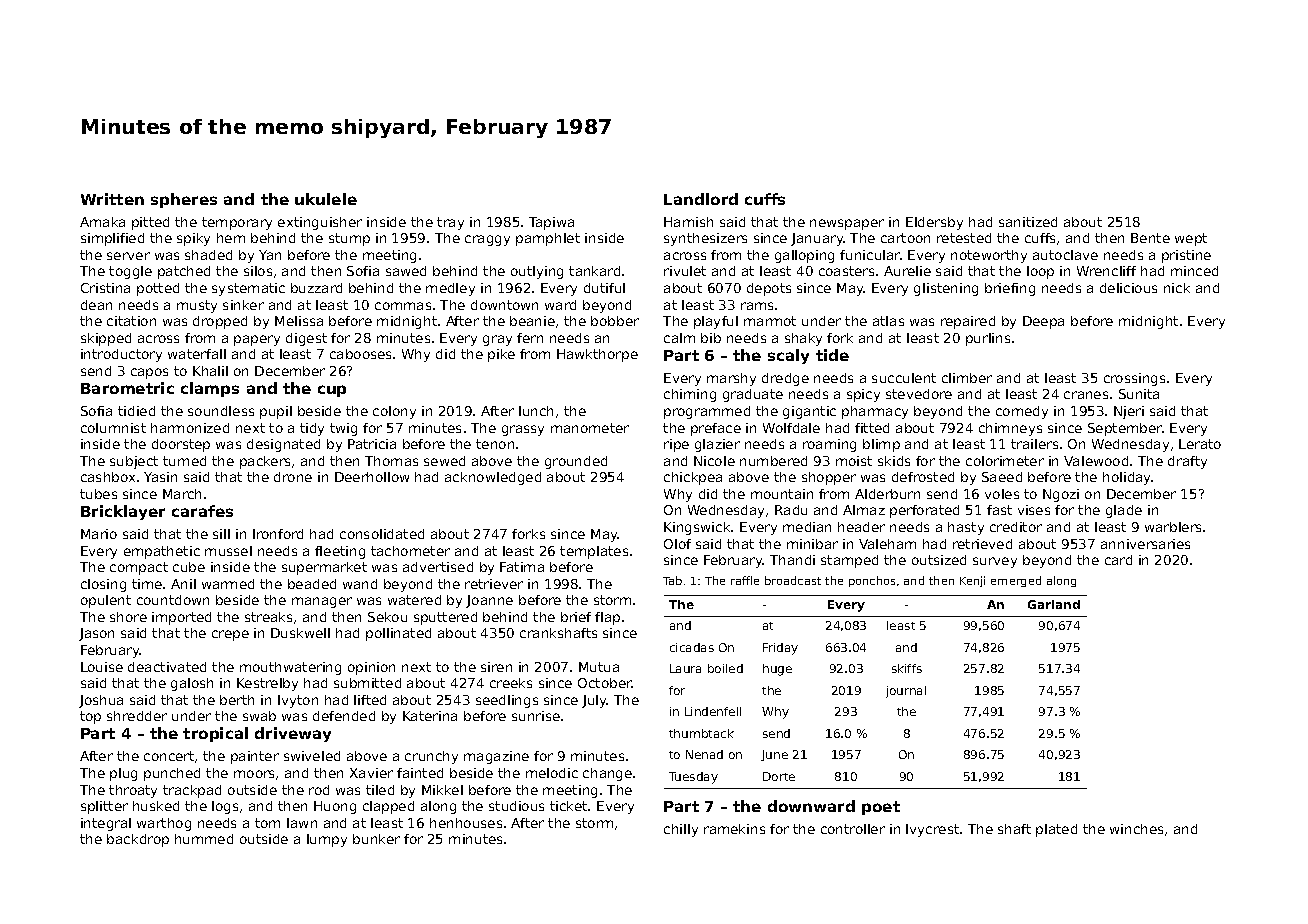 This page has height=924, width=1308. I want to click on siren, so click(496, 667).
